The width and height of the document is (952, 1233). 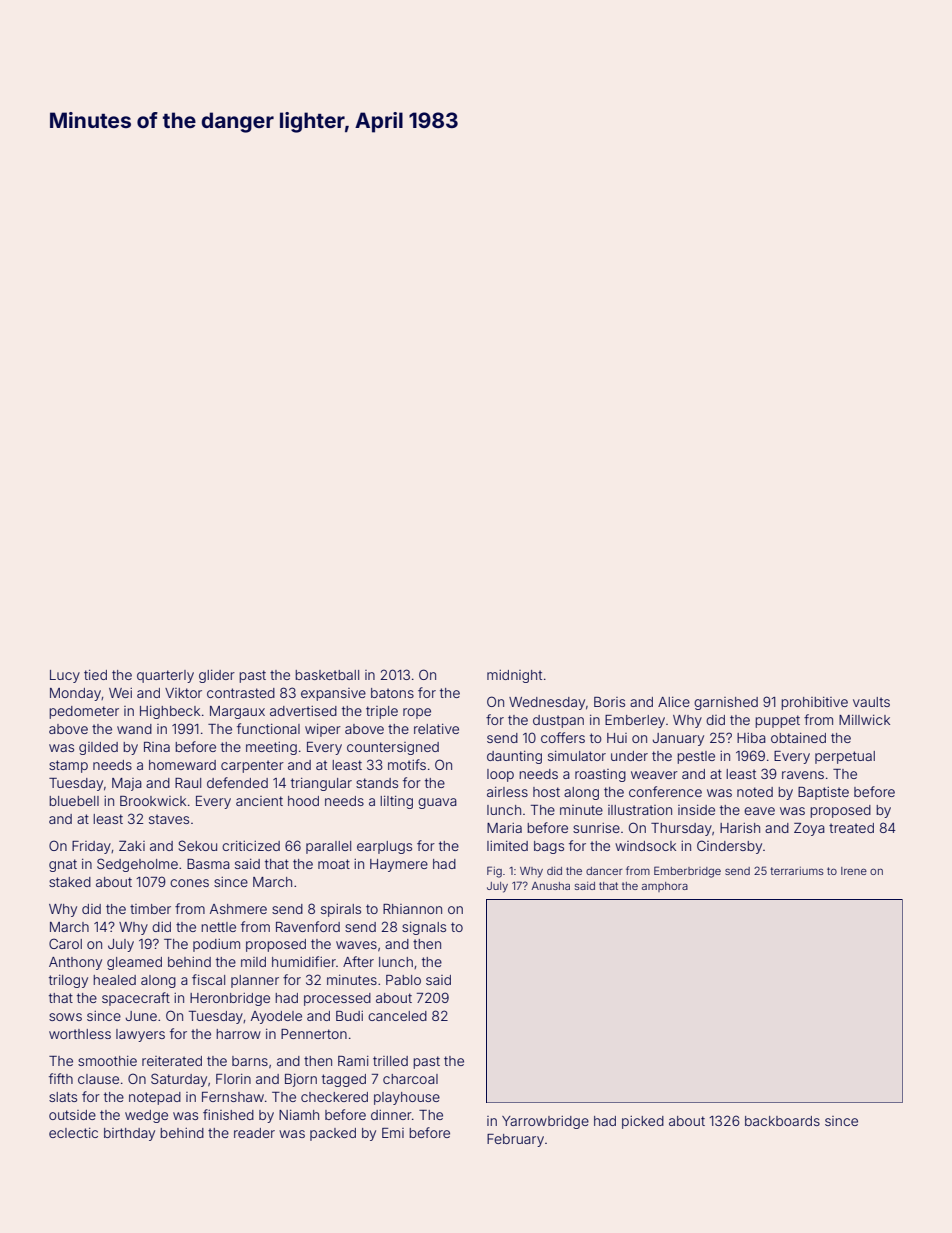 What do you see at coordinates (871, 702) in the document?
I see `vaults` at bounding box center [871, 702].
